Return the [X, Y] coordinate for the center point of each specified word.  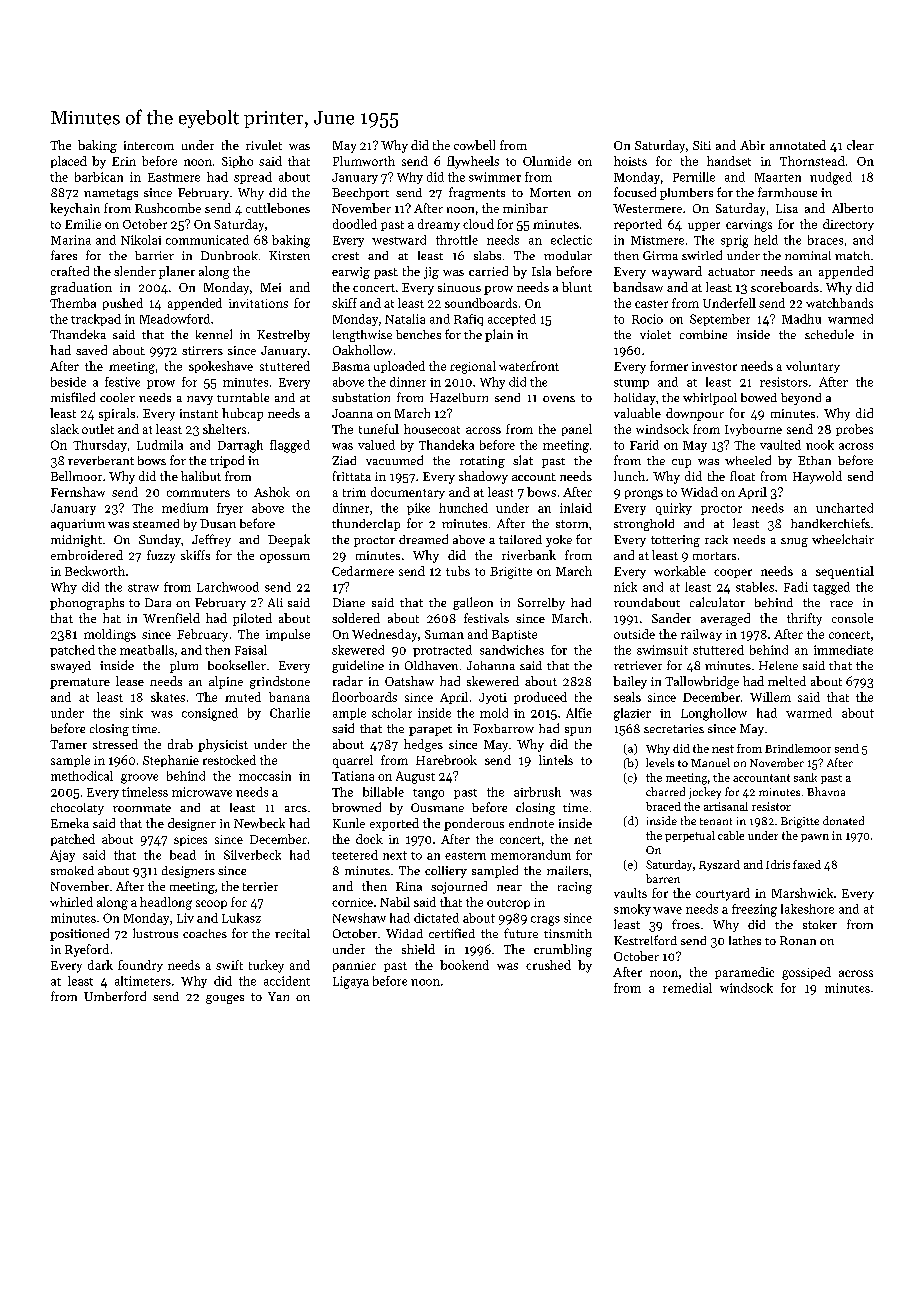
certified [452, 933]
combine [703, 334]
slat [523, 460]
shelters [224, 429]
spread [253, 178]
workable [680, 571]
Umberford [115, 996]
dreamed [423, 539]
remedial [687, 988]
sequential [845, 572]
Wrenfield [171, 618]
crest [345, 256]
